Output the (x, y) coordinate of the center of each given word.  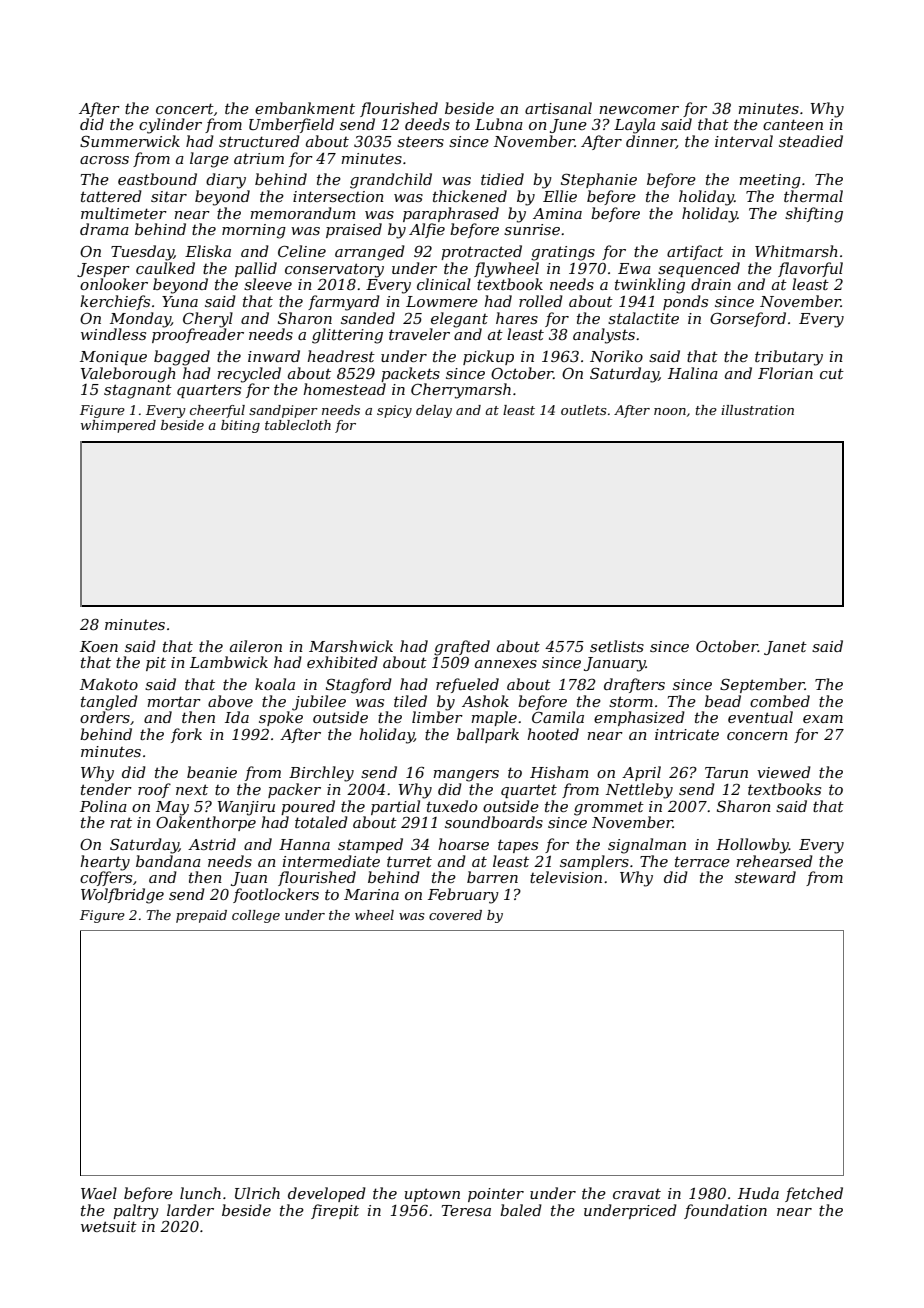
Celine (302, 251)
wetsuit (109, 1226)
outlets (584, 410)
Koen (99, 646)
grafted (462, 648)
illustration (757, 410)
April (641, 773)
